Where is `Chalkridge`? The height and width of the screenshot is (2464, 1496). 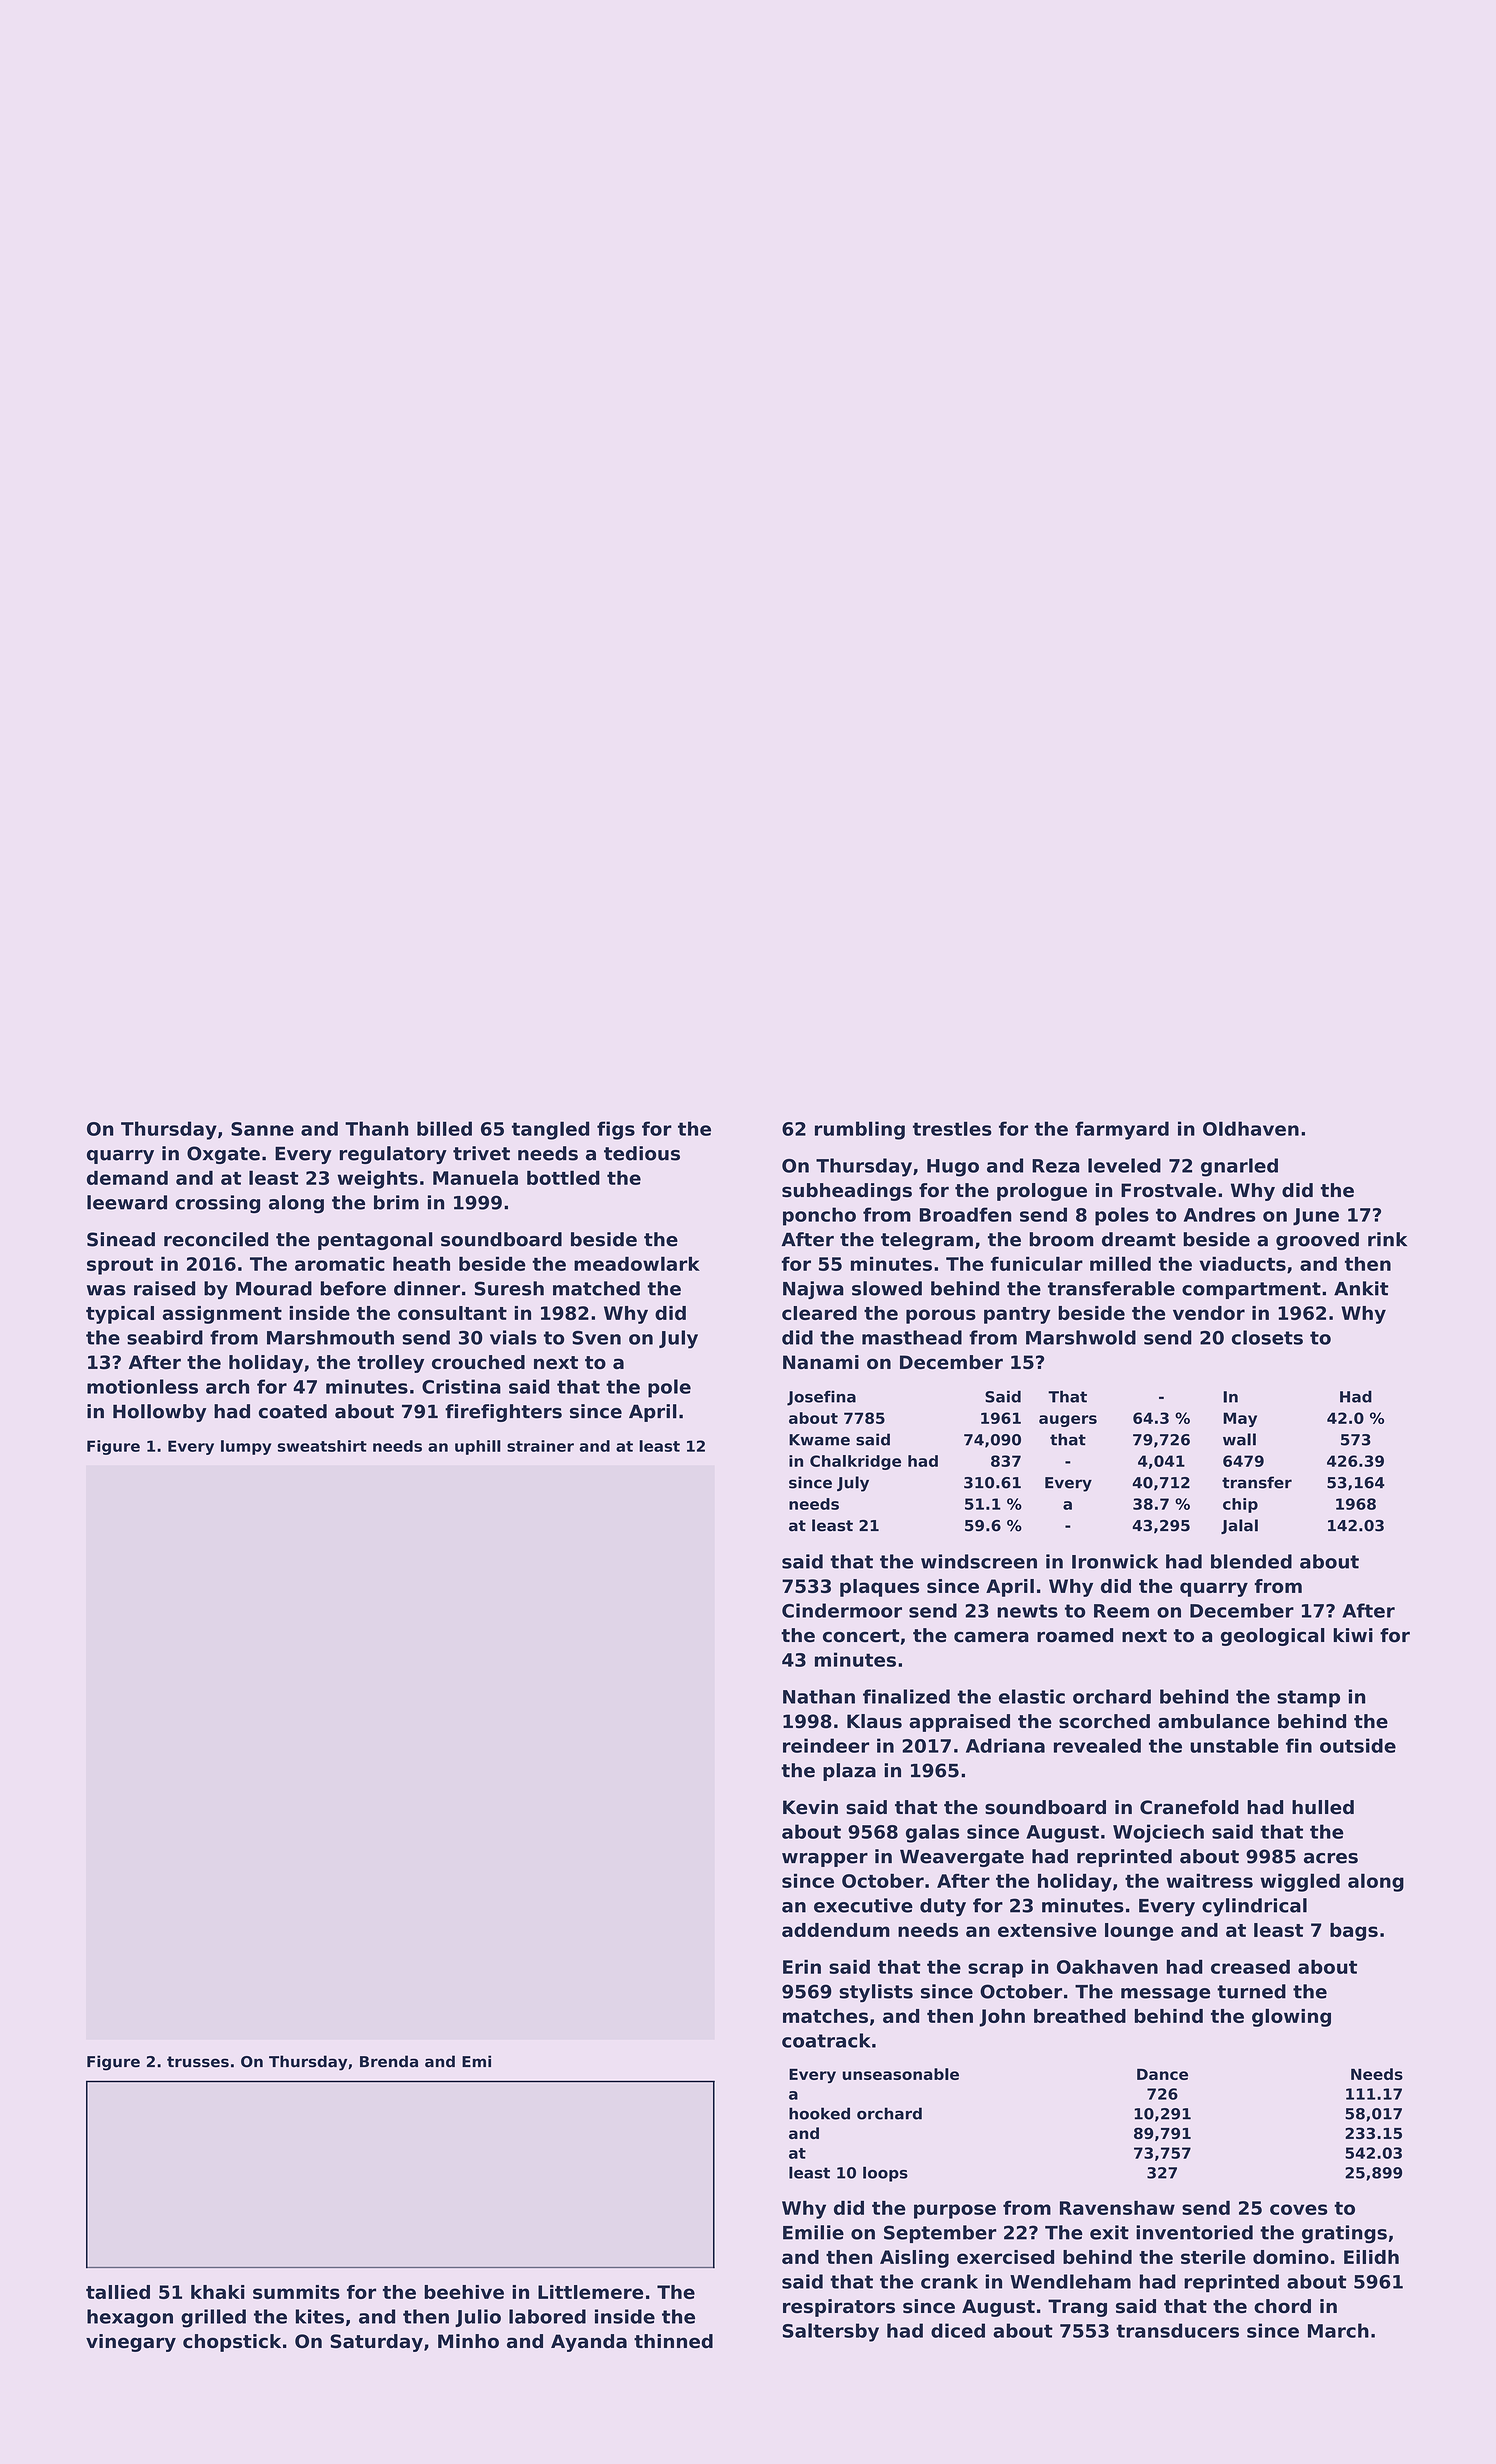
Chalkridge is located at coordinates (855, 1462).
